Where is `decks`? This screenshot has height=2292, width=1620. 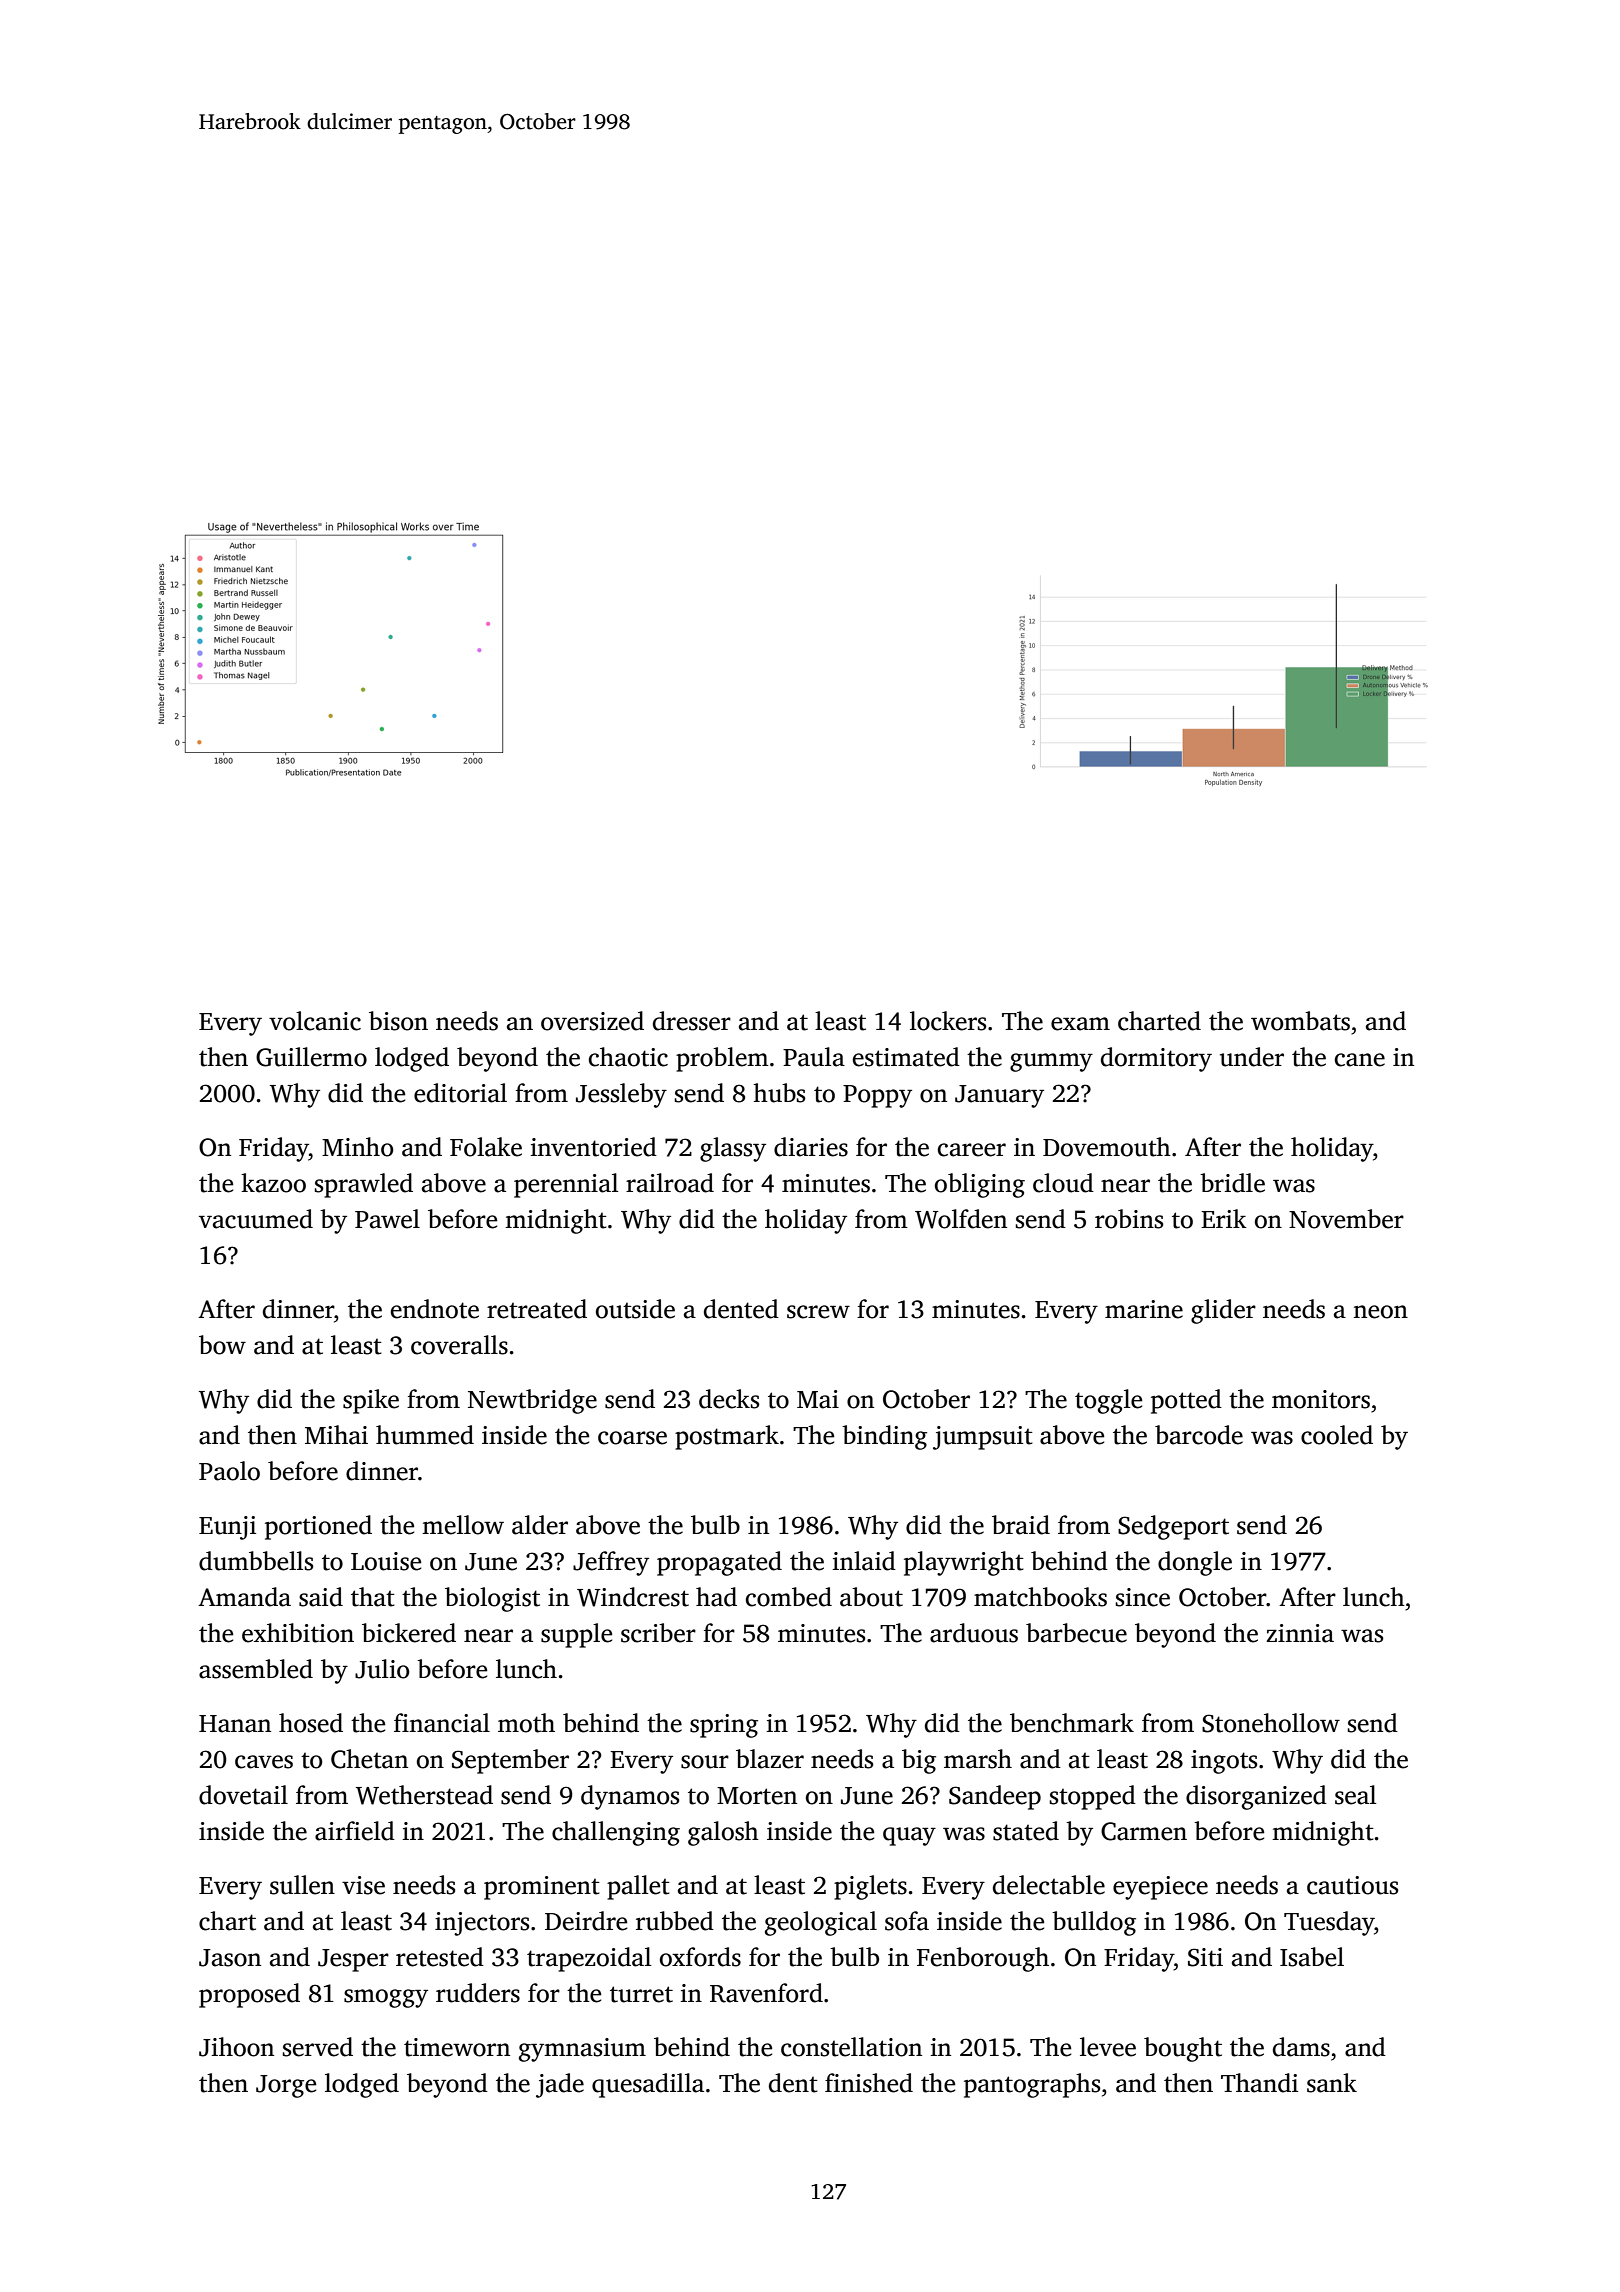
decks is located at coordinates (729, 1399).
